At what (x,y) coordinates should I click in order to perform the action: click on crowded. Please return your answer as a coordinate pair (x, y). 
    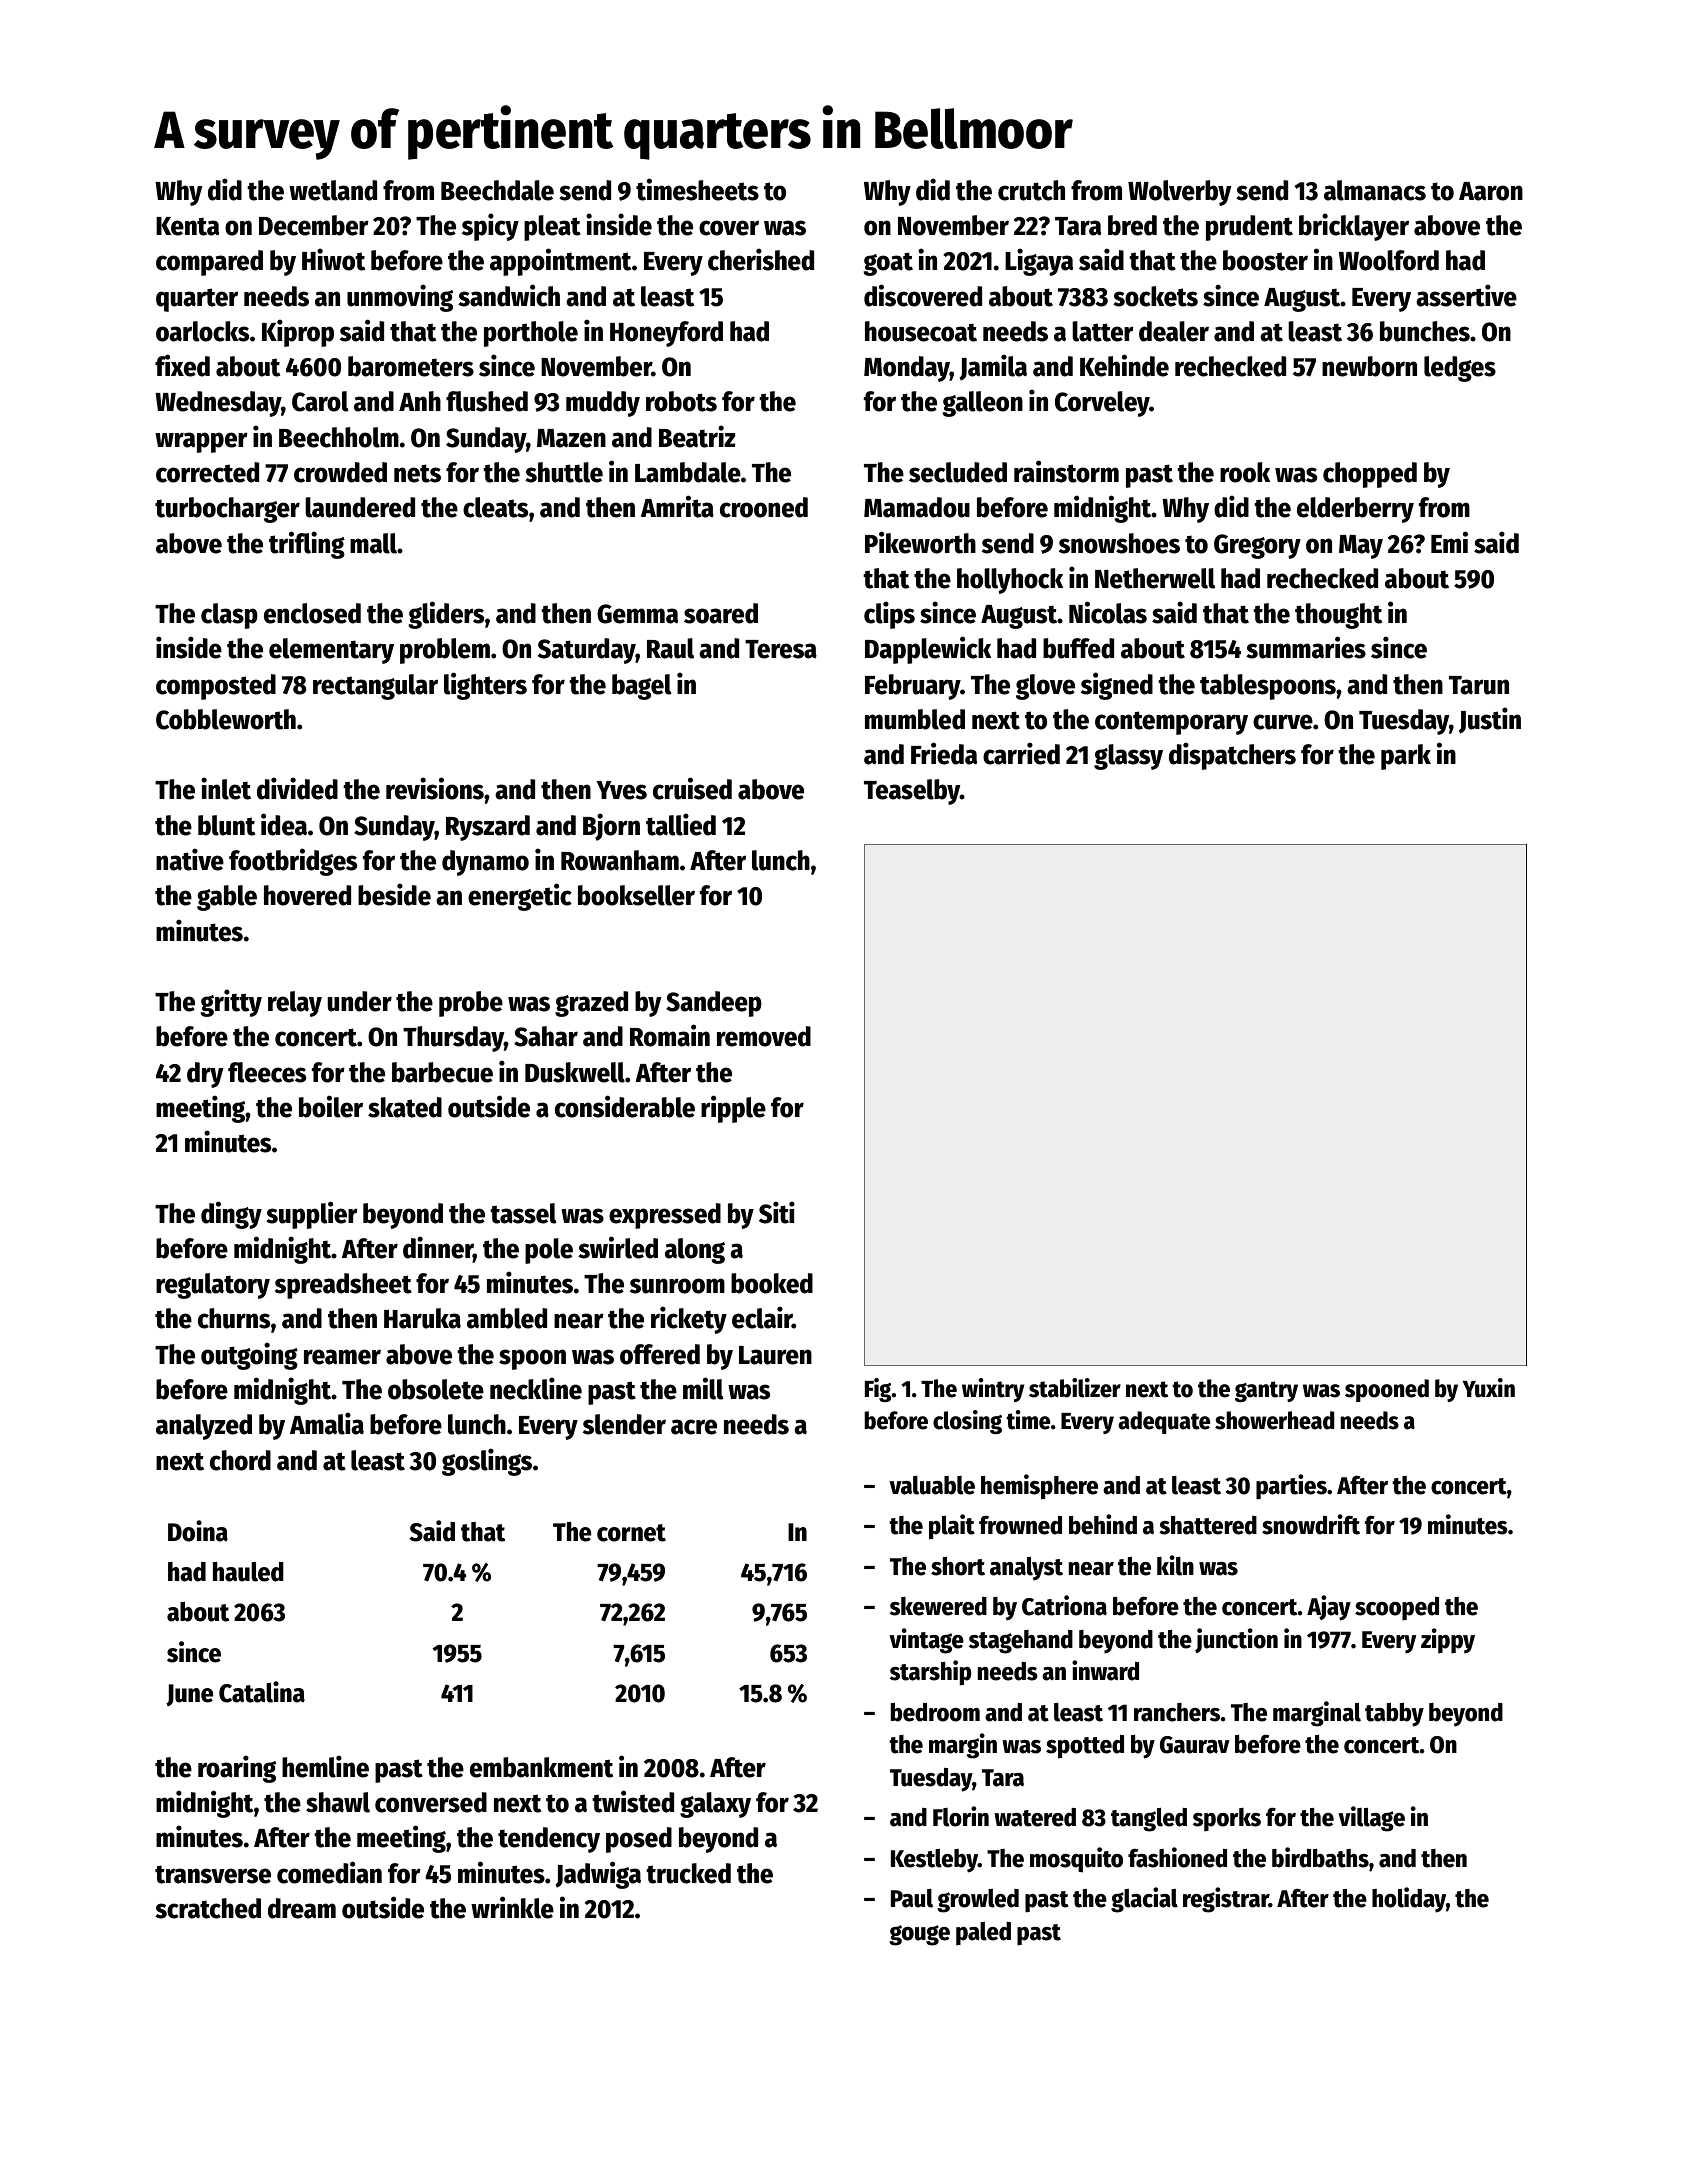
    Looking at the image, I should click on (340, 472).
